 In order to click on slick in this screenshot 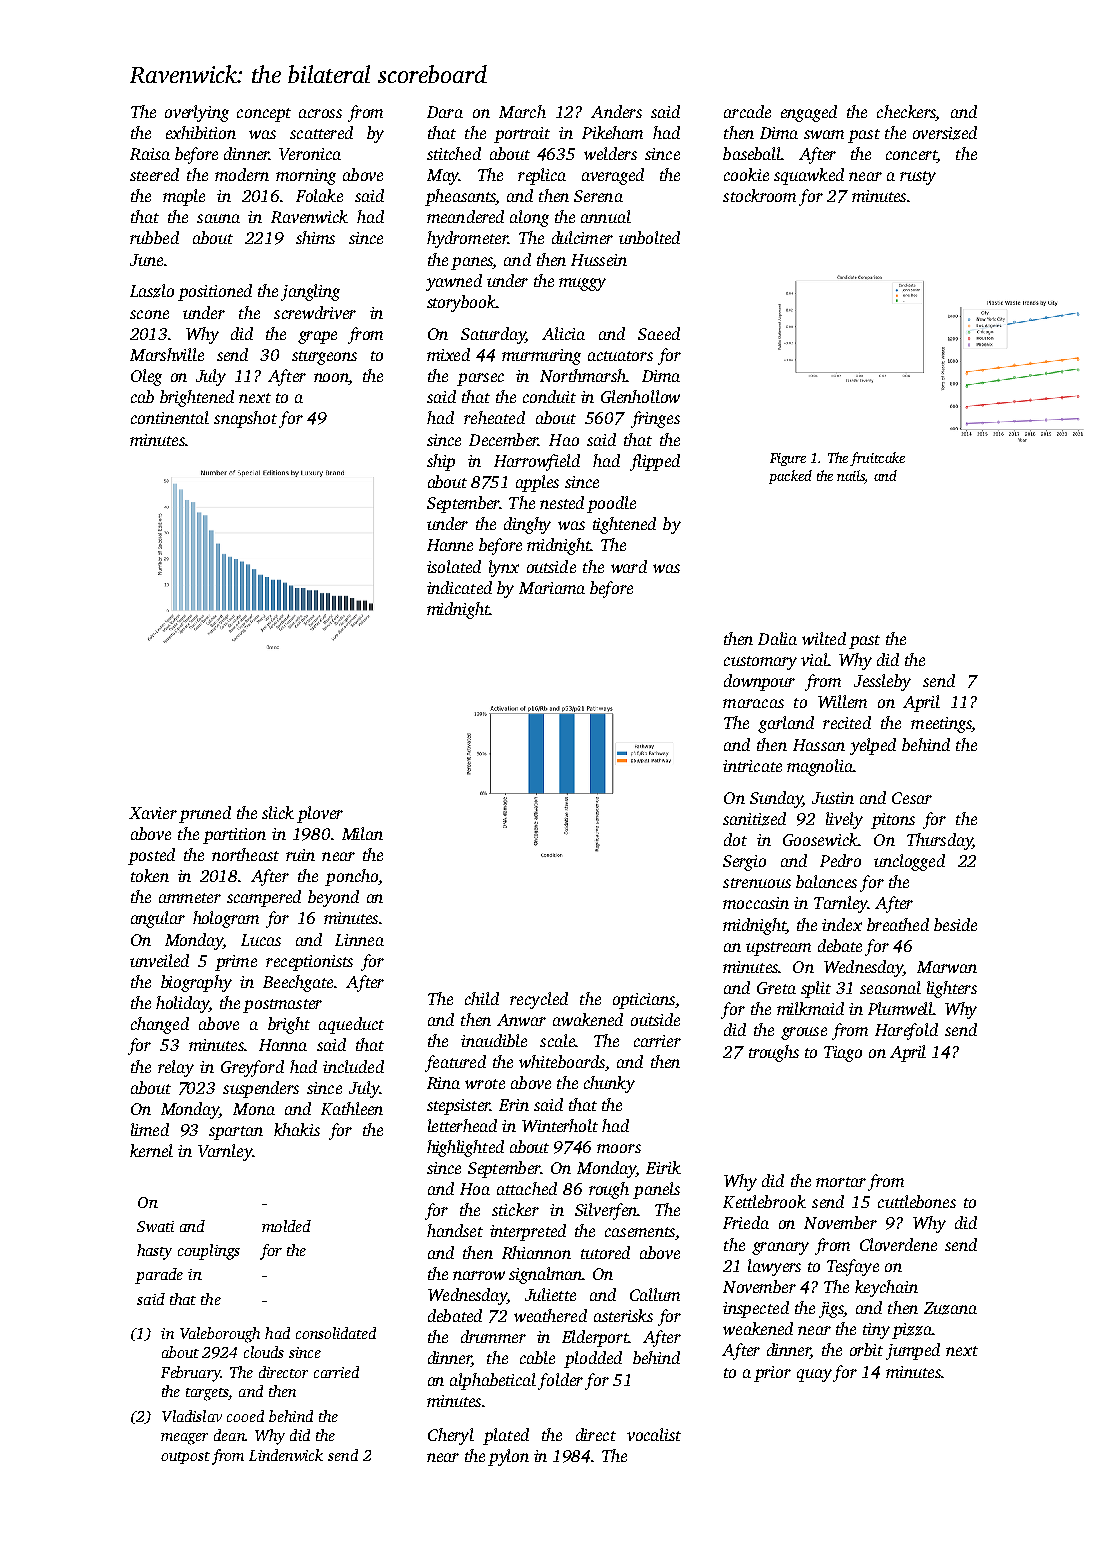, I will do `click(278, 812)`.
